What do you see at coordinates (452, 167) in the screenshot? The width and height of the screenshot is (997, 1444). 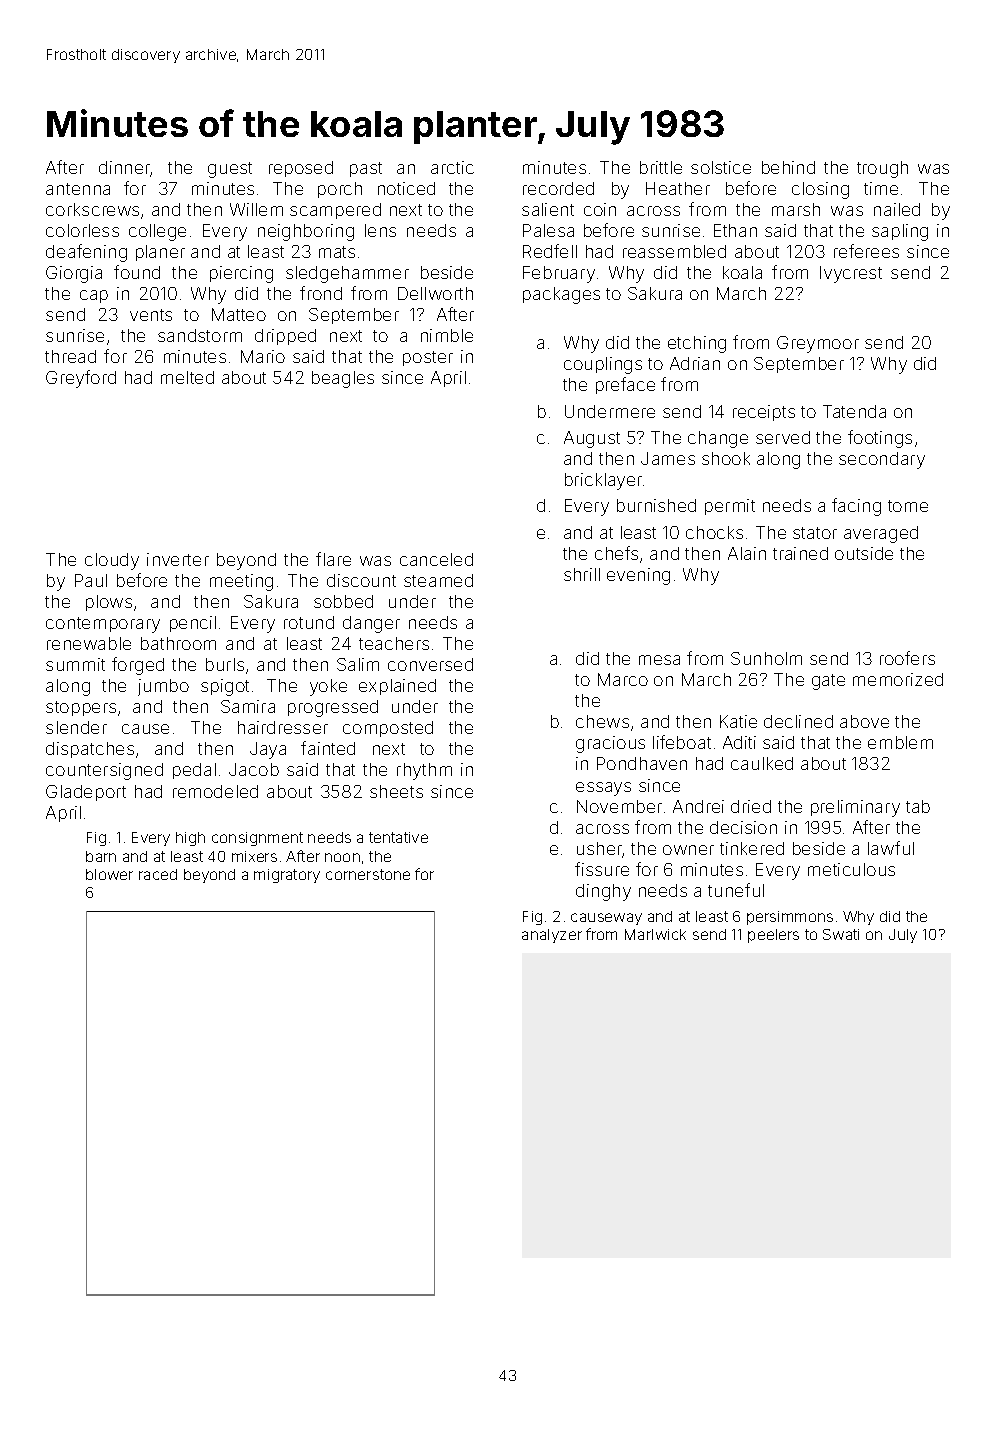 I see `arctic` at bounding box center [452, 167].
